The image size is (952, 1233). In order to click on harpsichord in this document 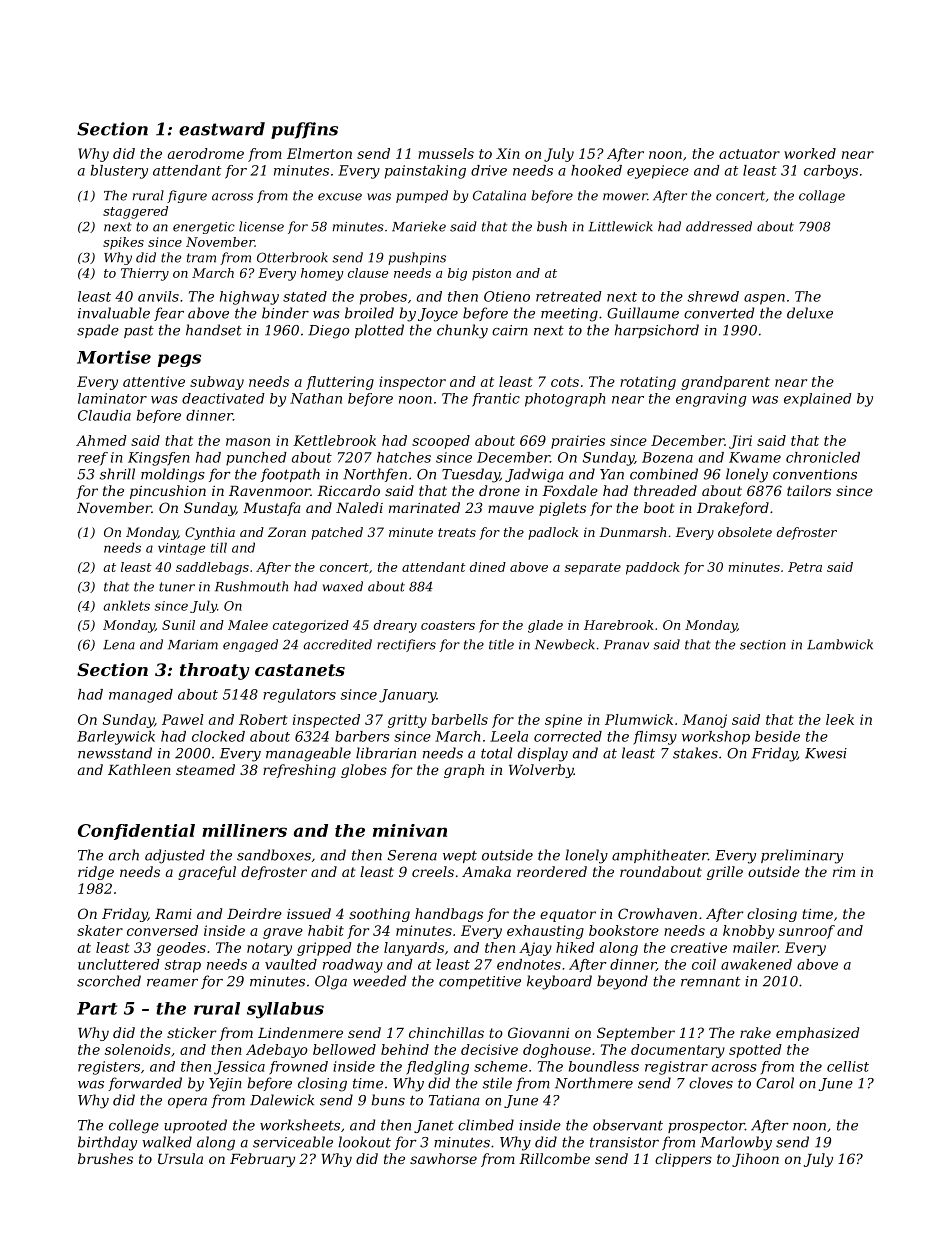, I will do `click(657, 331)`.
